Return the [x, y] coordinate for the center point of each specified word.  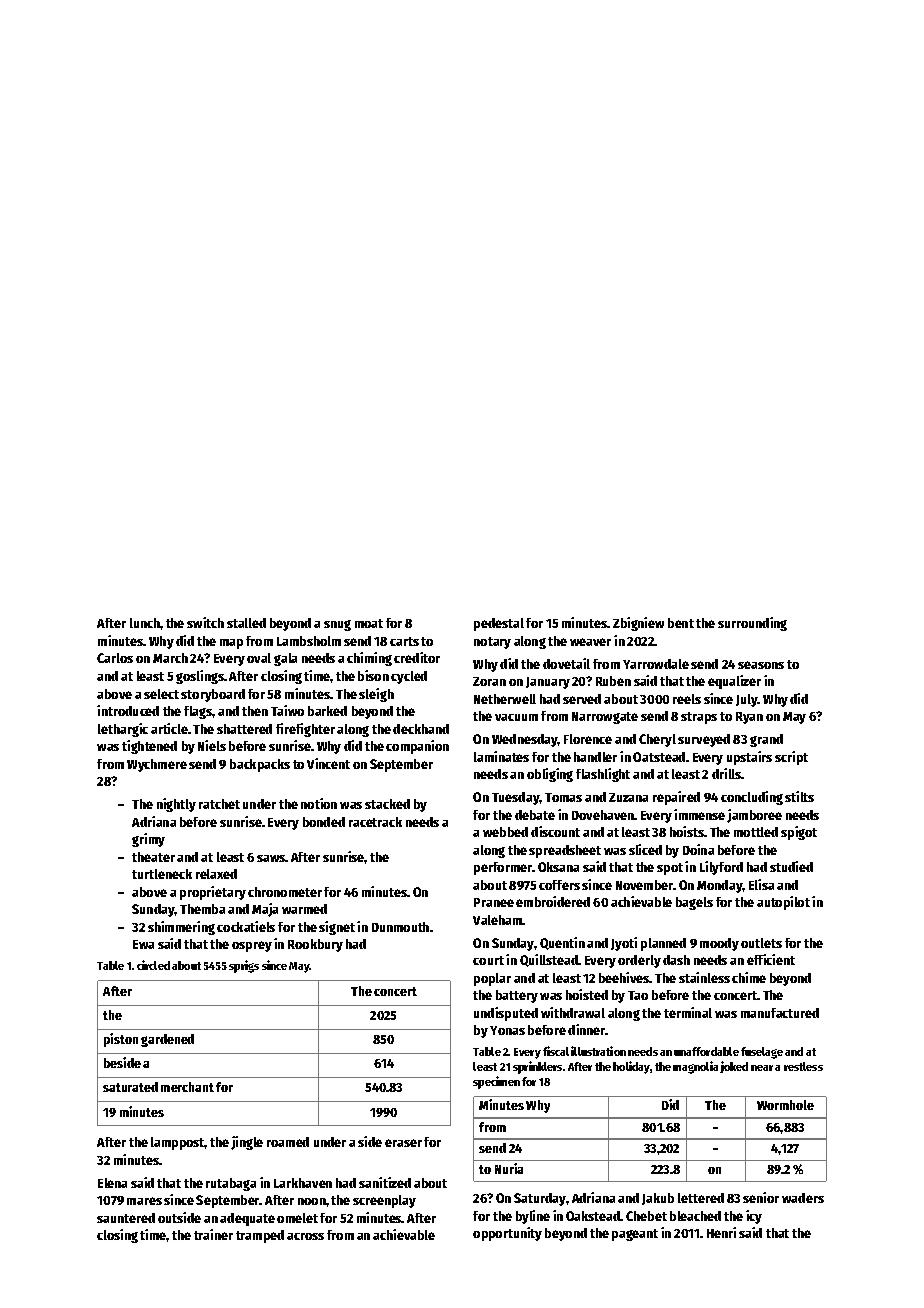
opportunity [507, 1234]
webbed [505, 832]
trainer [213, 1234]
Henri [721, 1232]
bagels [694, 903]
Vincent [328, 763]
